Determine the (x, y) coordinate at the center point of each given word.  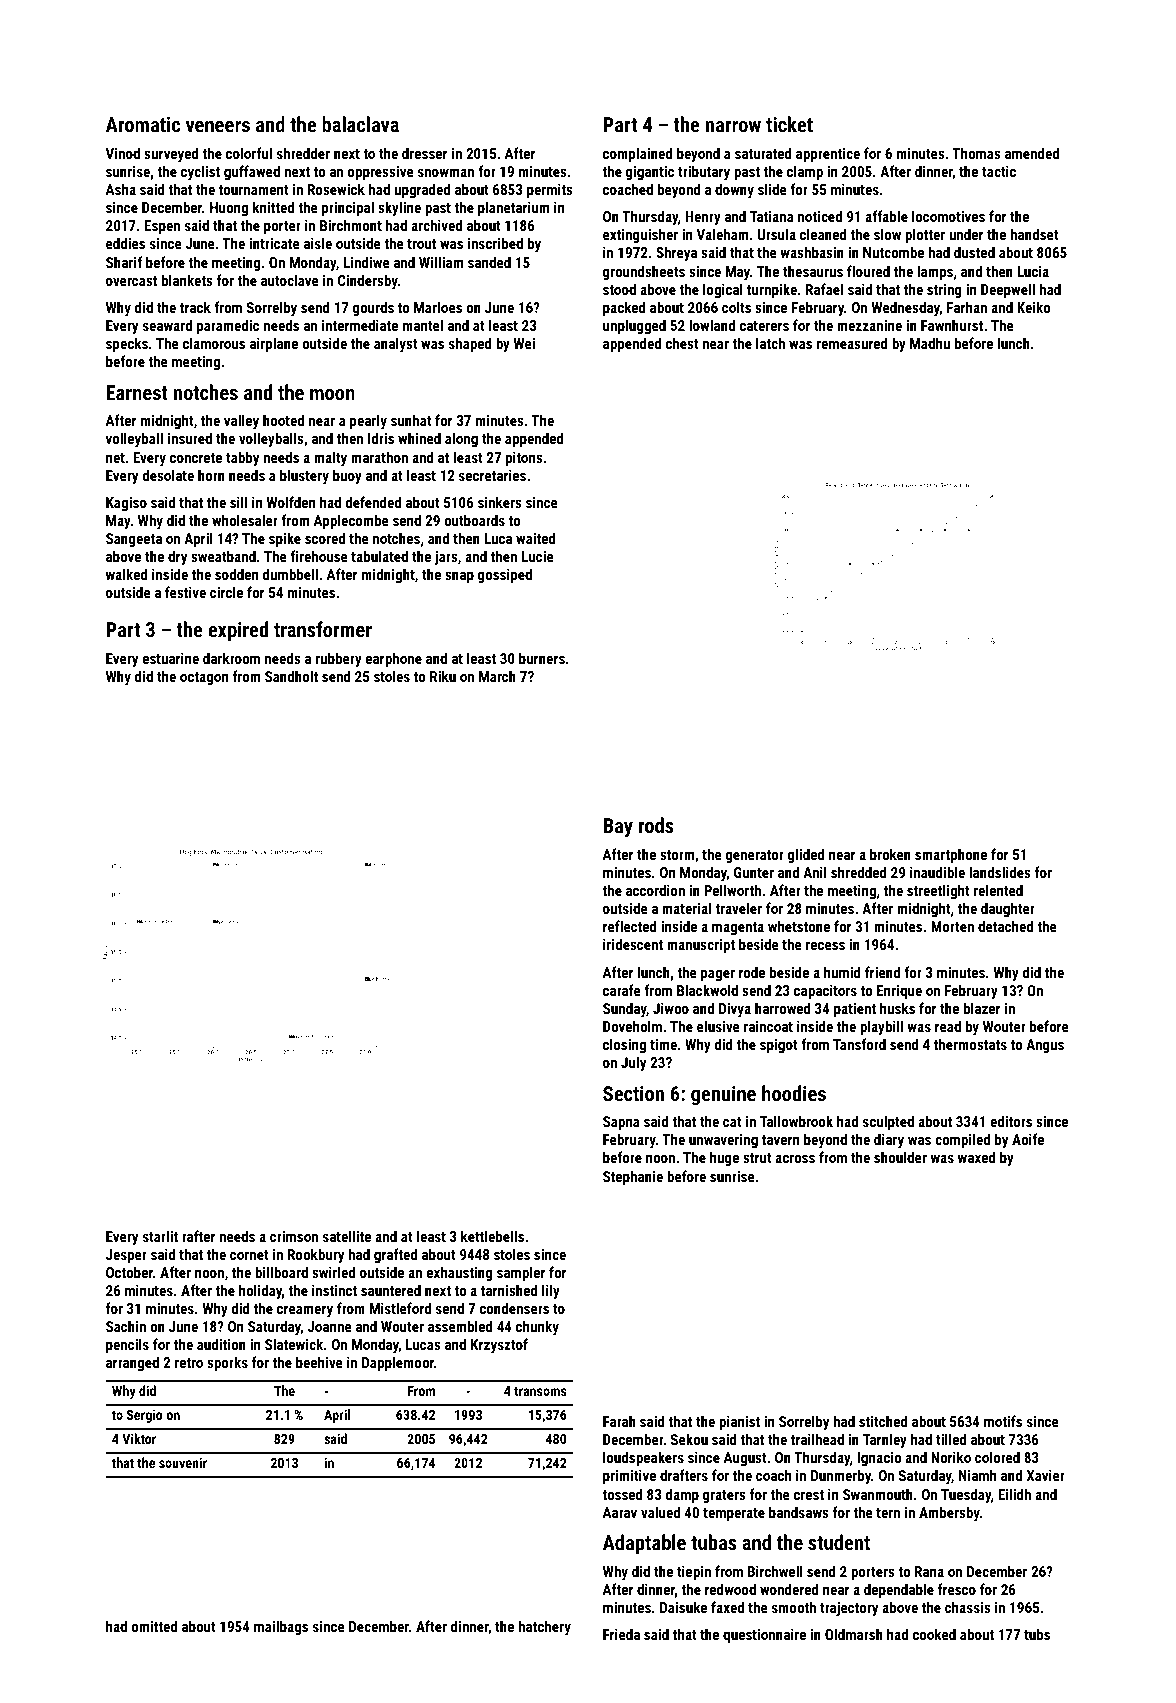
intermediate (360, 325)
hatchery (544, 1627)
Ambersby (949, 1513)
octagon (204, 678)
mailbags (281, 1627)
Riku (443, 676)
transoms (540, 1391)
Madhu (930, 343)
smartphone (951, 855)
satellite (347, 1236)
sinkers (500, 502)
